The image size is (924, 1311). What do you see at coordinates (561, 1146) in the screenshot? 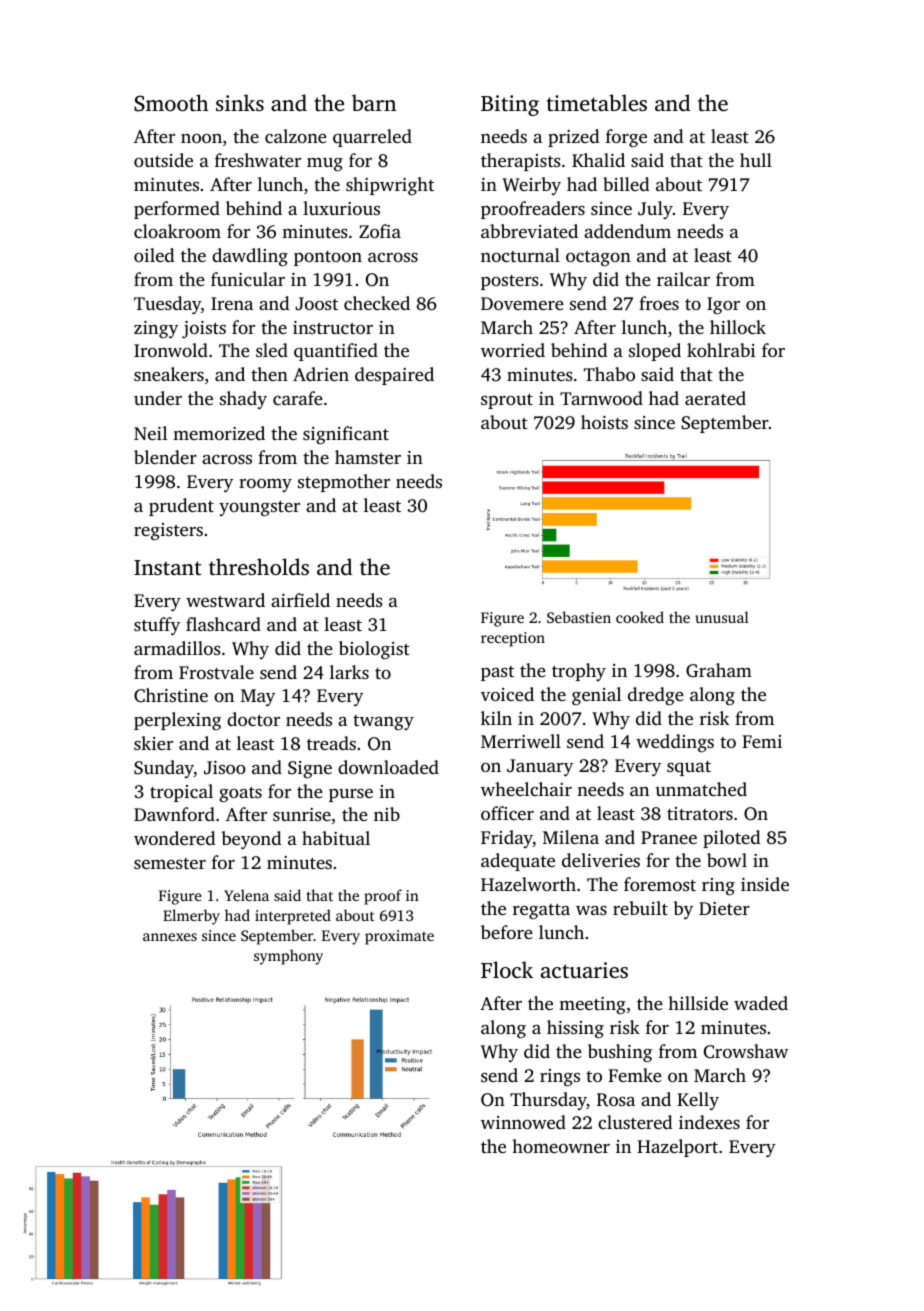
I see `homeowner` at bounding box center [561, 1146].
